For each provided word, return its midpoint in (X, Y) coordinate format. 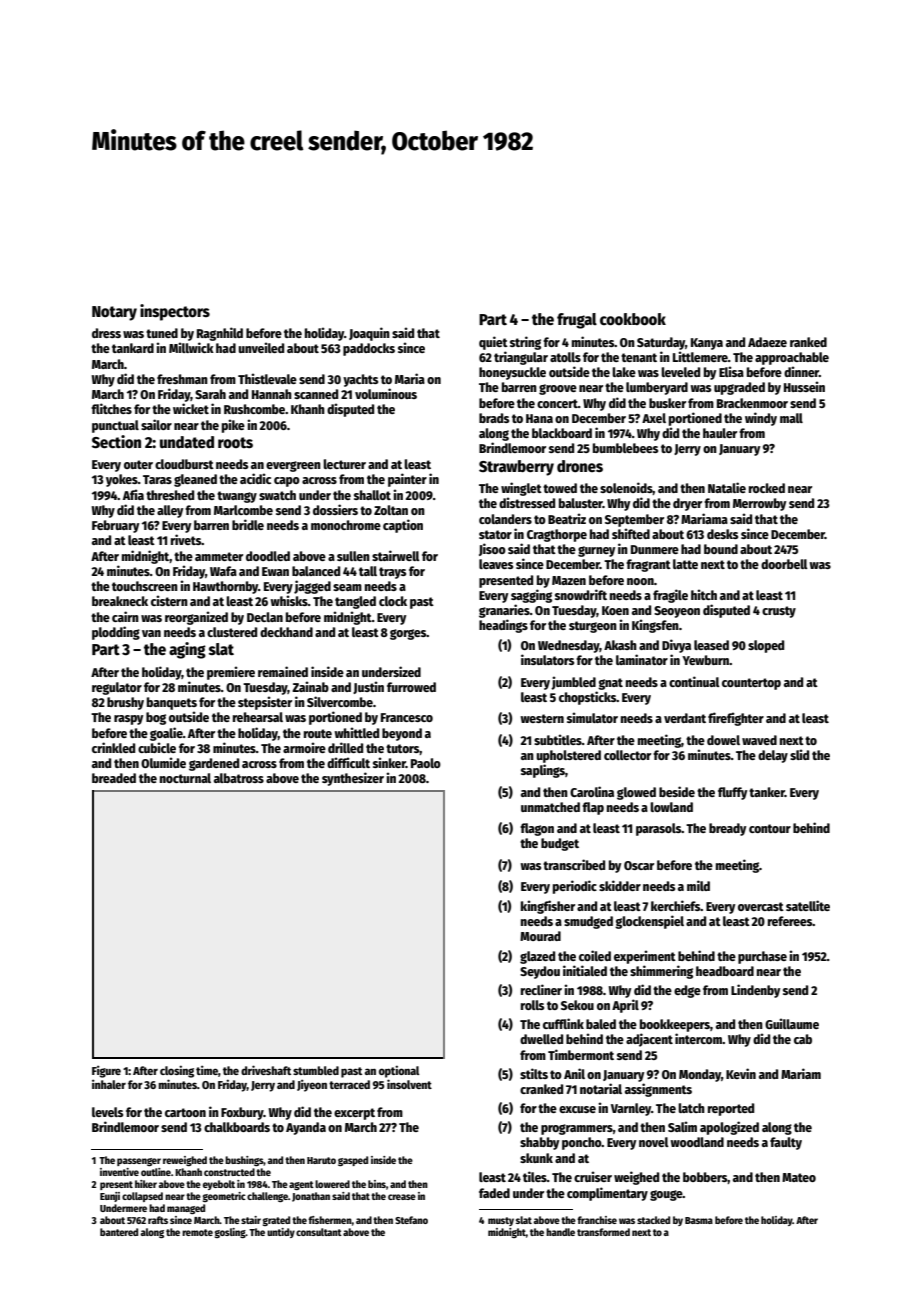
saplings (543, 771)
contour (770, 828)
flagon (537, 829)
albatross (239, 778)
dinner (801, 371)
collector (627, 755)
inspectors (175, 312)
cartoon (185, 1112)
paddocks (369, 349)
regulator (117, 688)
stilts (534, 1073)
